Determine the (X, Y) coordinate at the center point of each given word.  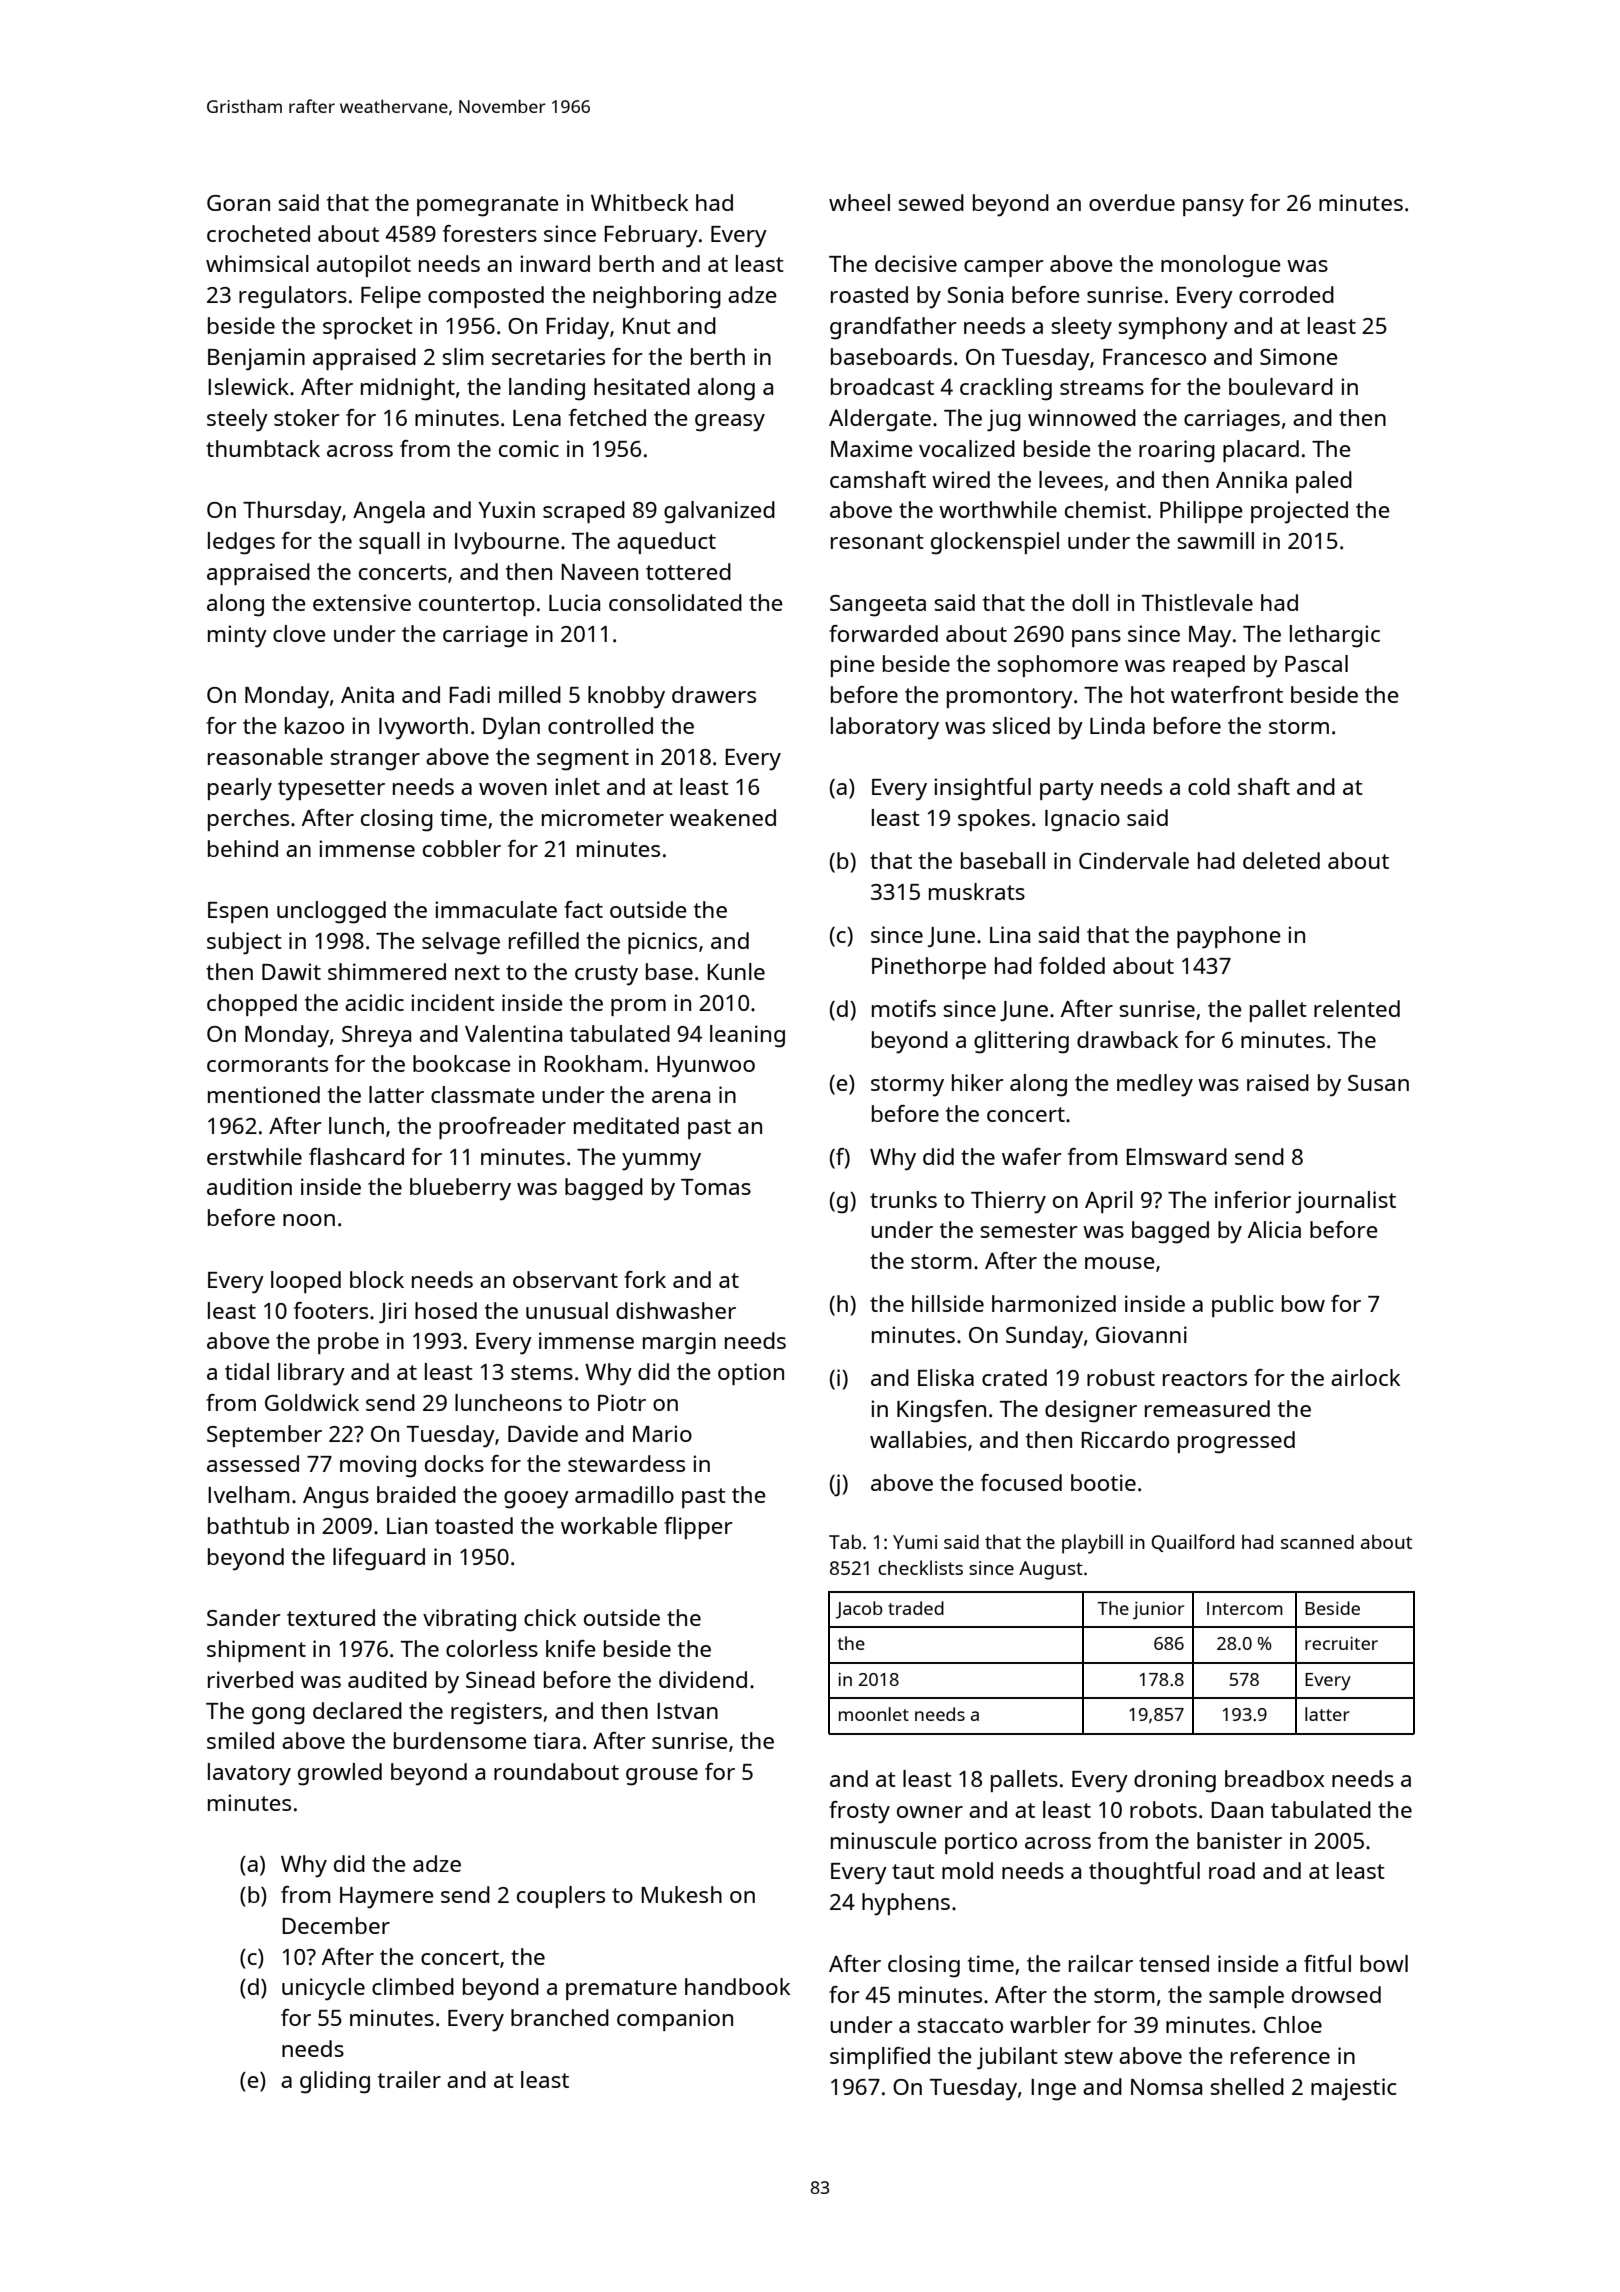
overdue (1132, 202)
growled (340, 1774)
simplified (880, 2058)
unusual (567, 1310)
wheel (859, 202)
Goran (238, 203)
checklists (920, 1567)
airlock (1365, 1377)
